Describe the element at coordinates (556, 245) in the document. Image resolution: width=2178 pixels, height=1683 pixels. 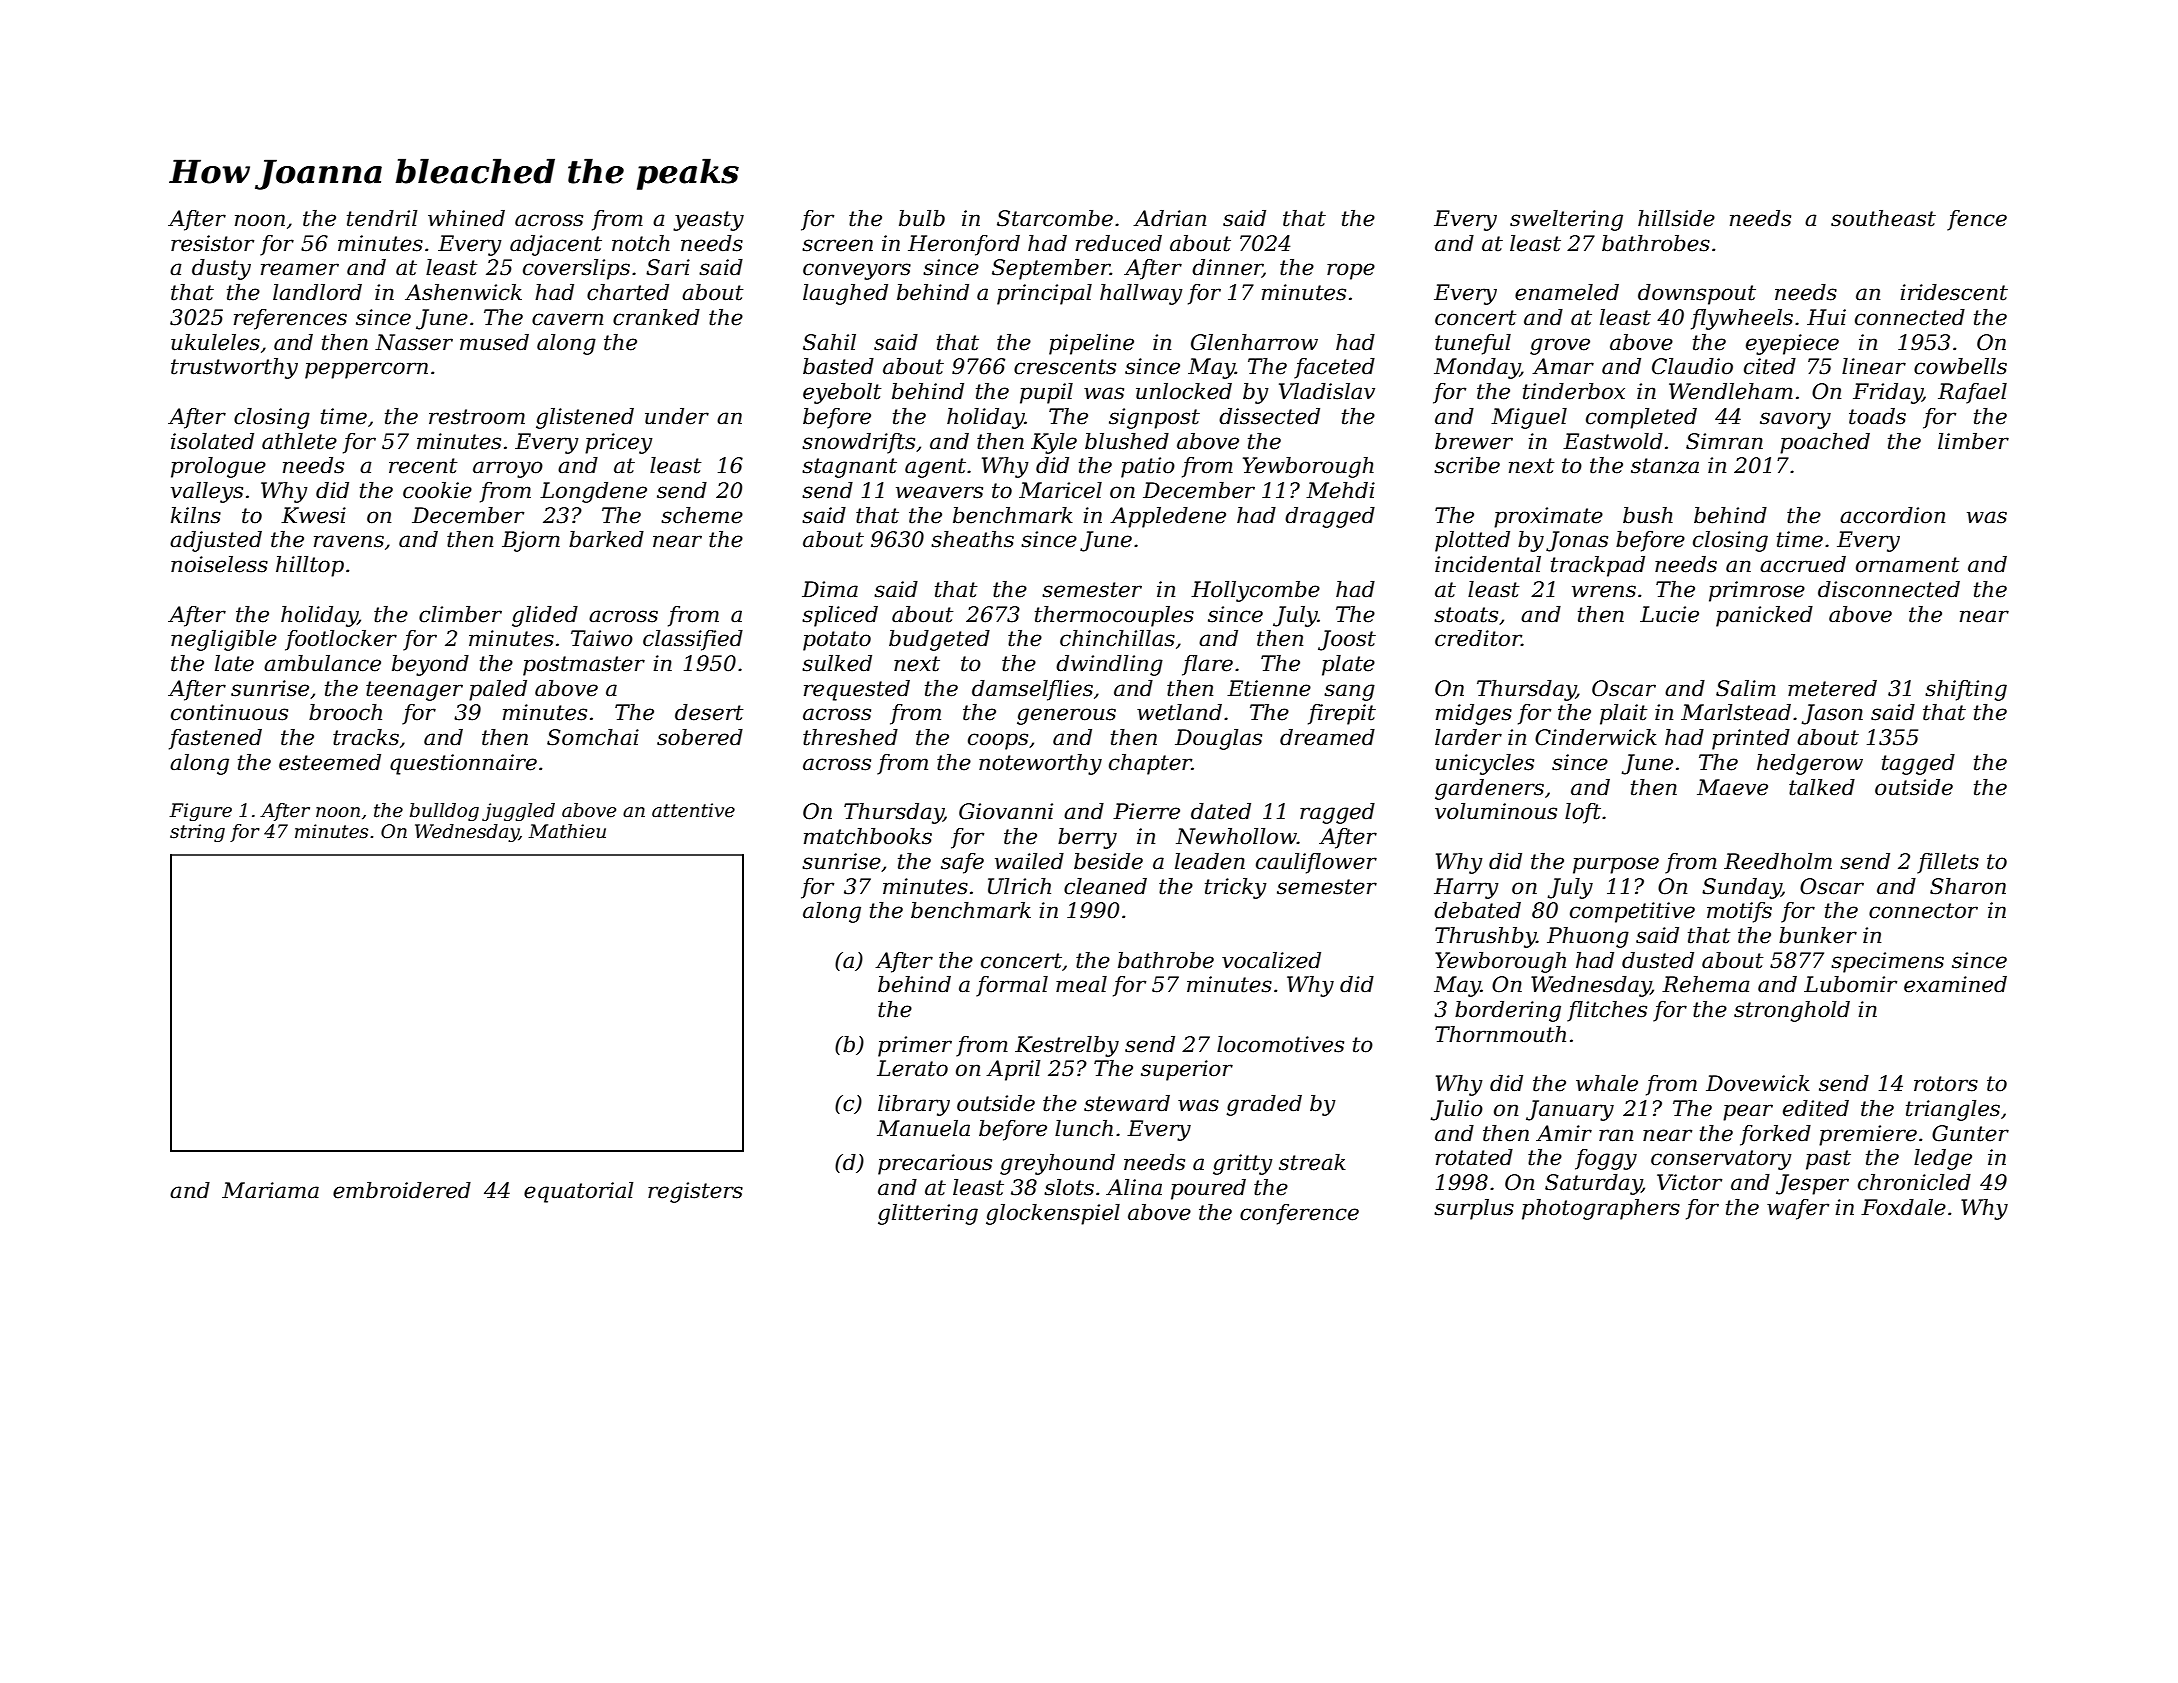
I see `adjacent` at that location.
